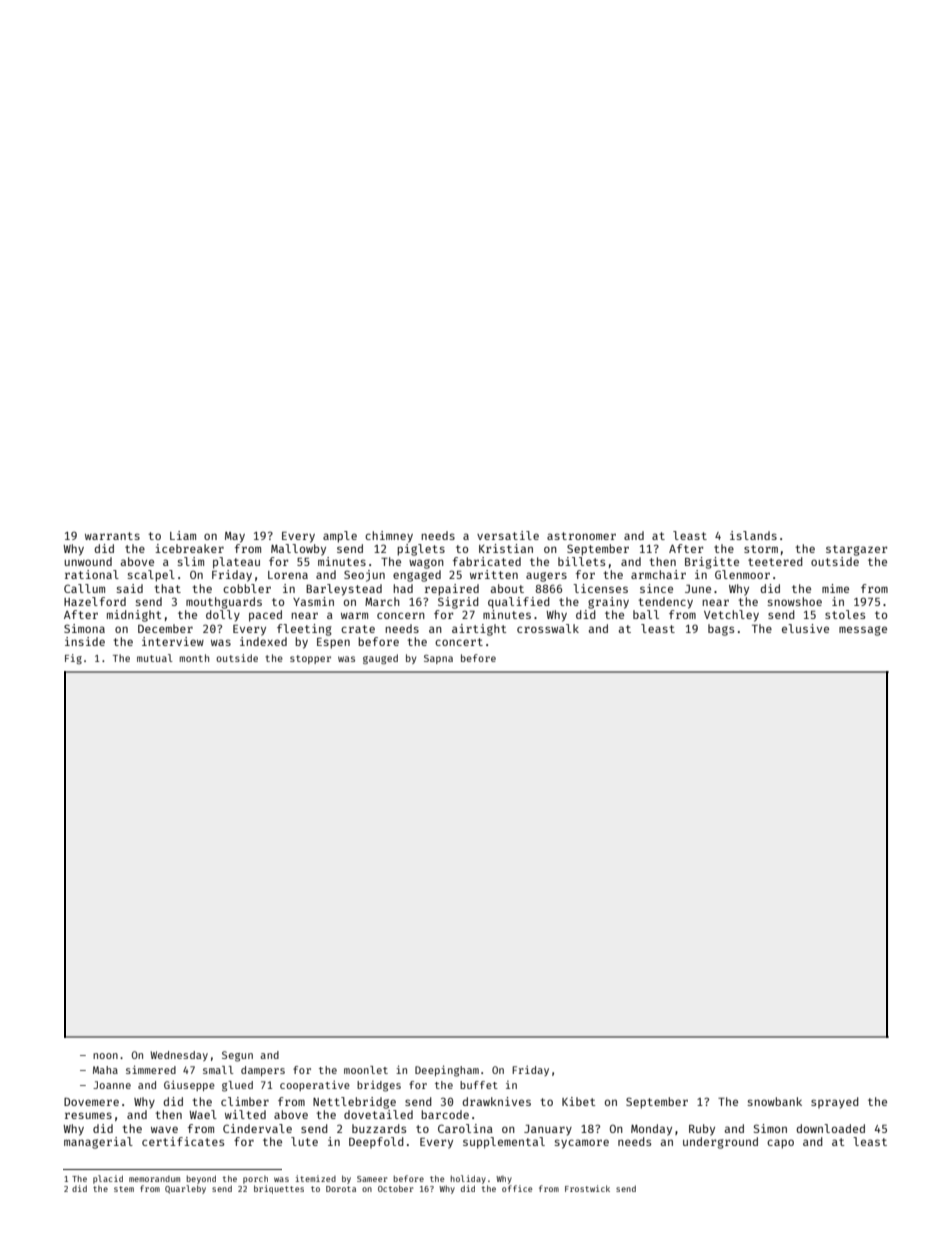 The height and width of the document is (1233, 952). Describe the element at coordinates (237, 1056) in the document. I see `Segun` at that location.
